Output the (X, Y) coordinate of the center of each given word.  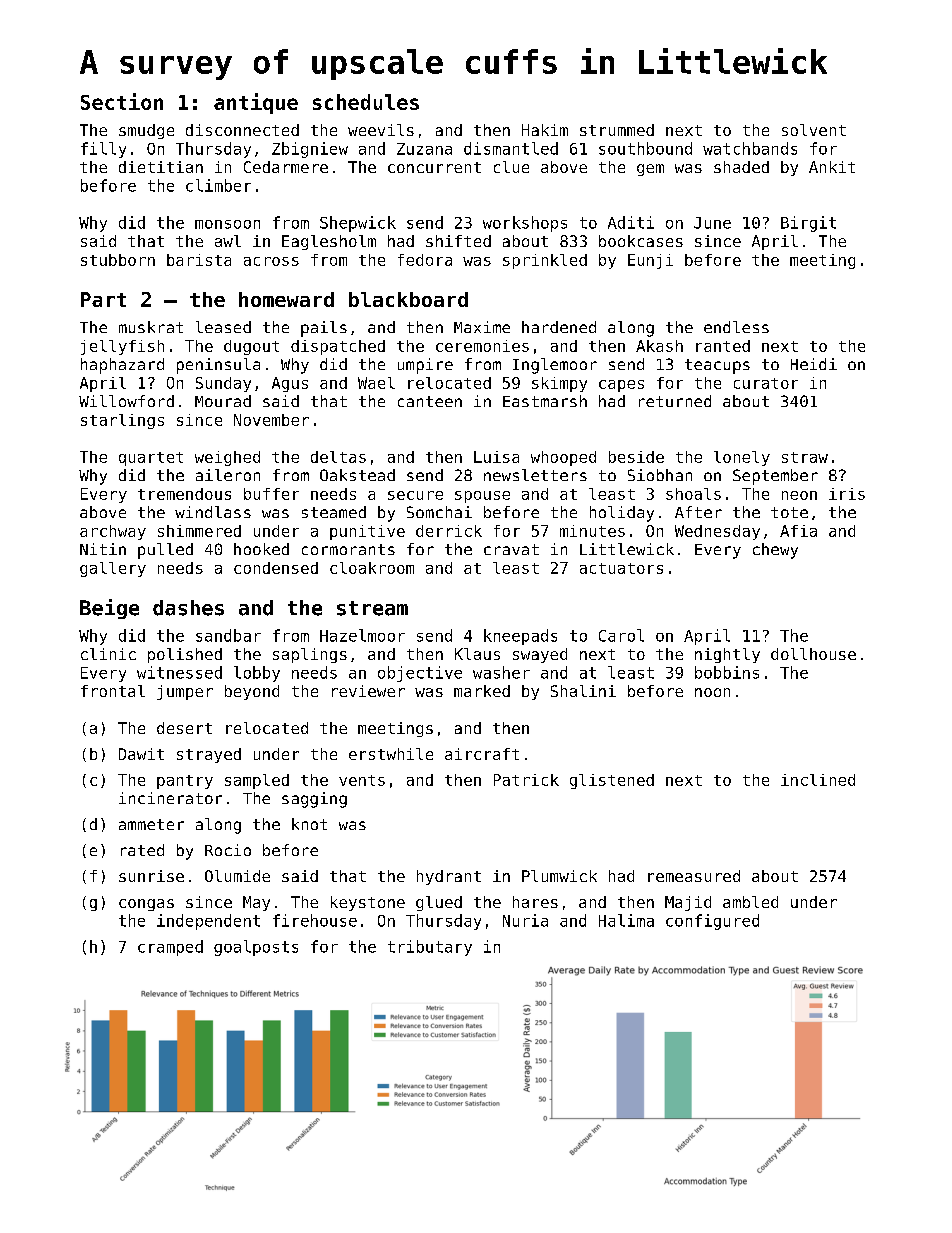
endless (736, 327)
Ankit (832, 167)
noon (712, 692)
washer (501, 672)
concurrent (434, 167)
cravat (511, 549)
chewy (775, 551)
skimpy (559, 384)
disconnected (242, 130)
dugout (251, 347)
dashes (188, 608)
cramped (170, 948)
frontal (113, 691)
